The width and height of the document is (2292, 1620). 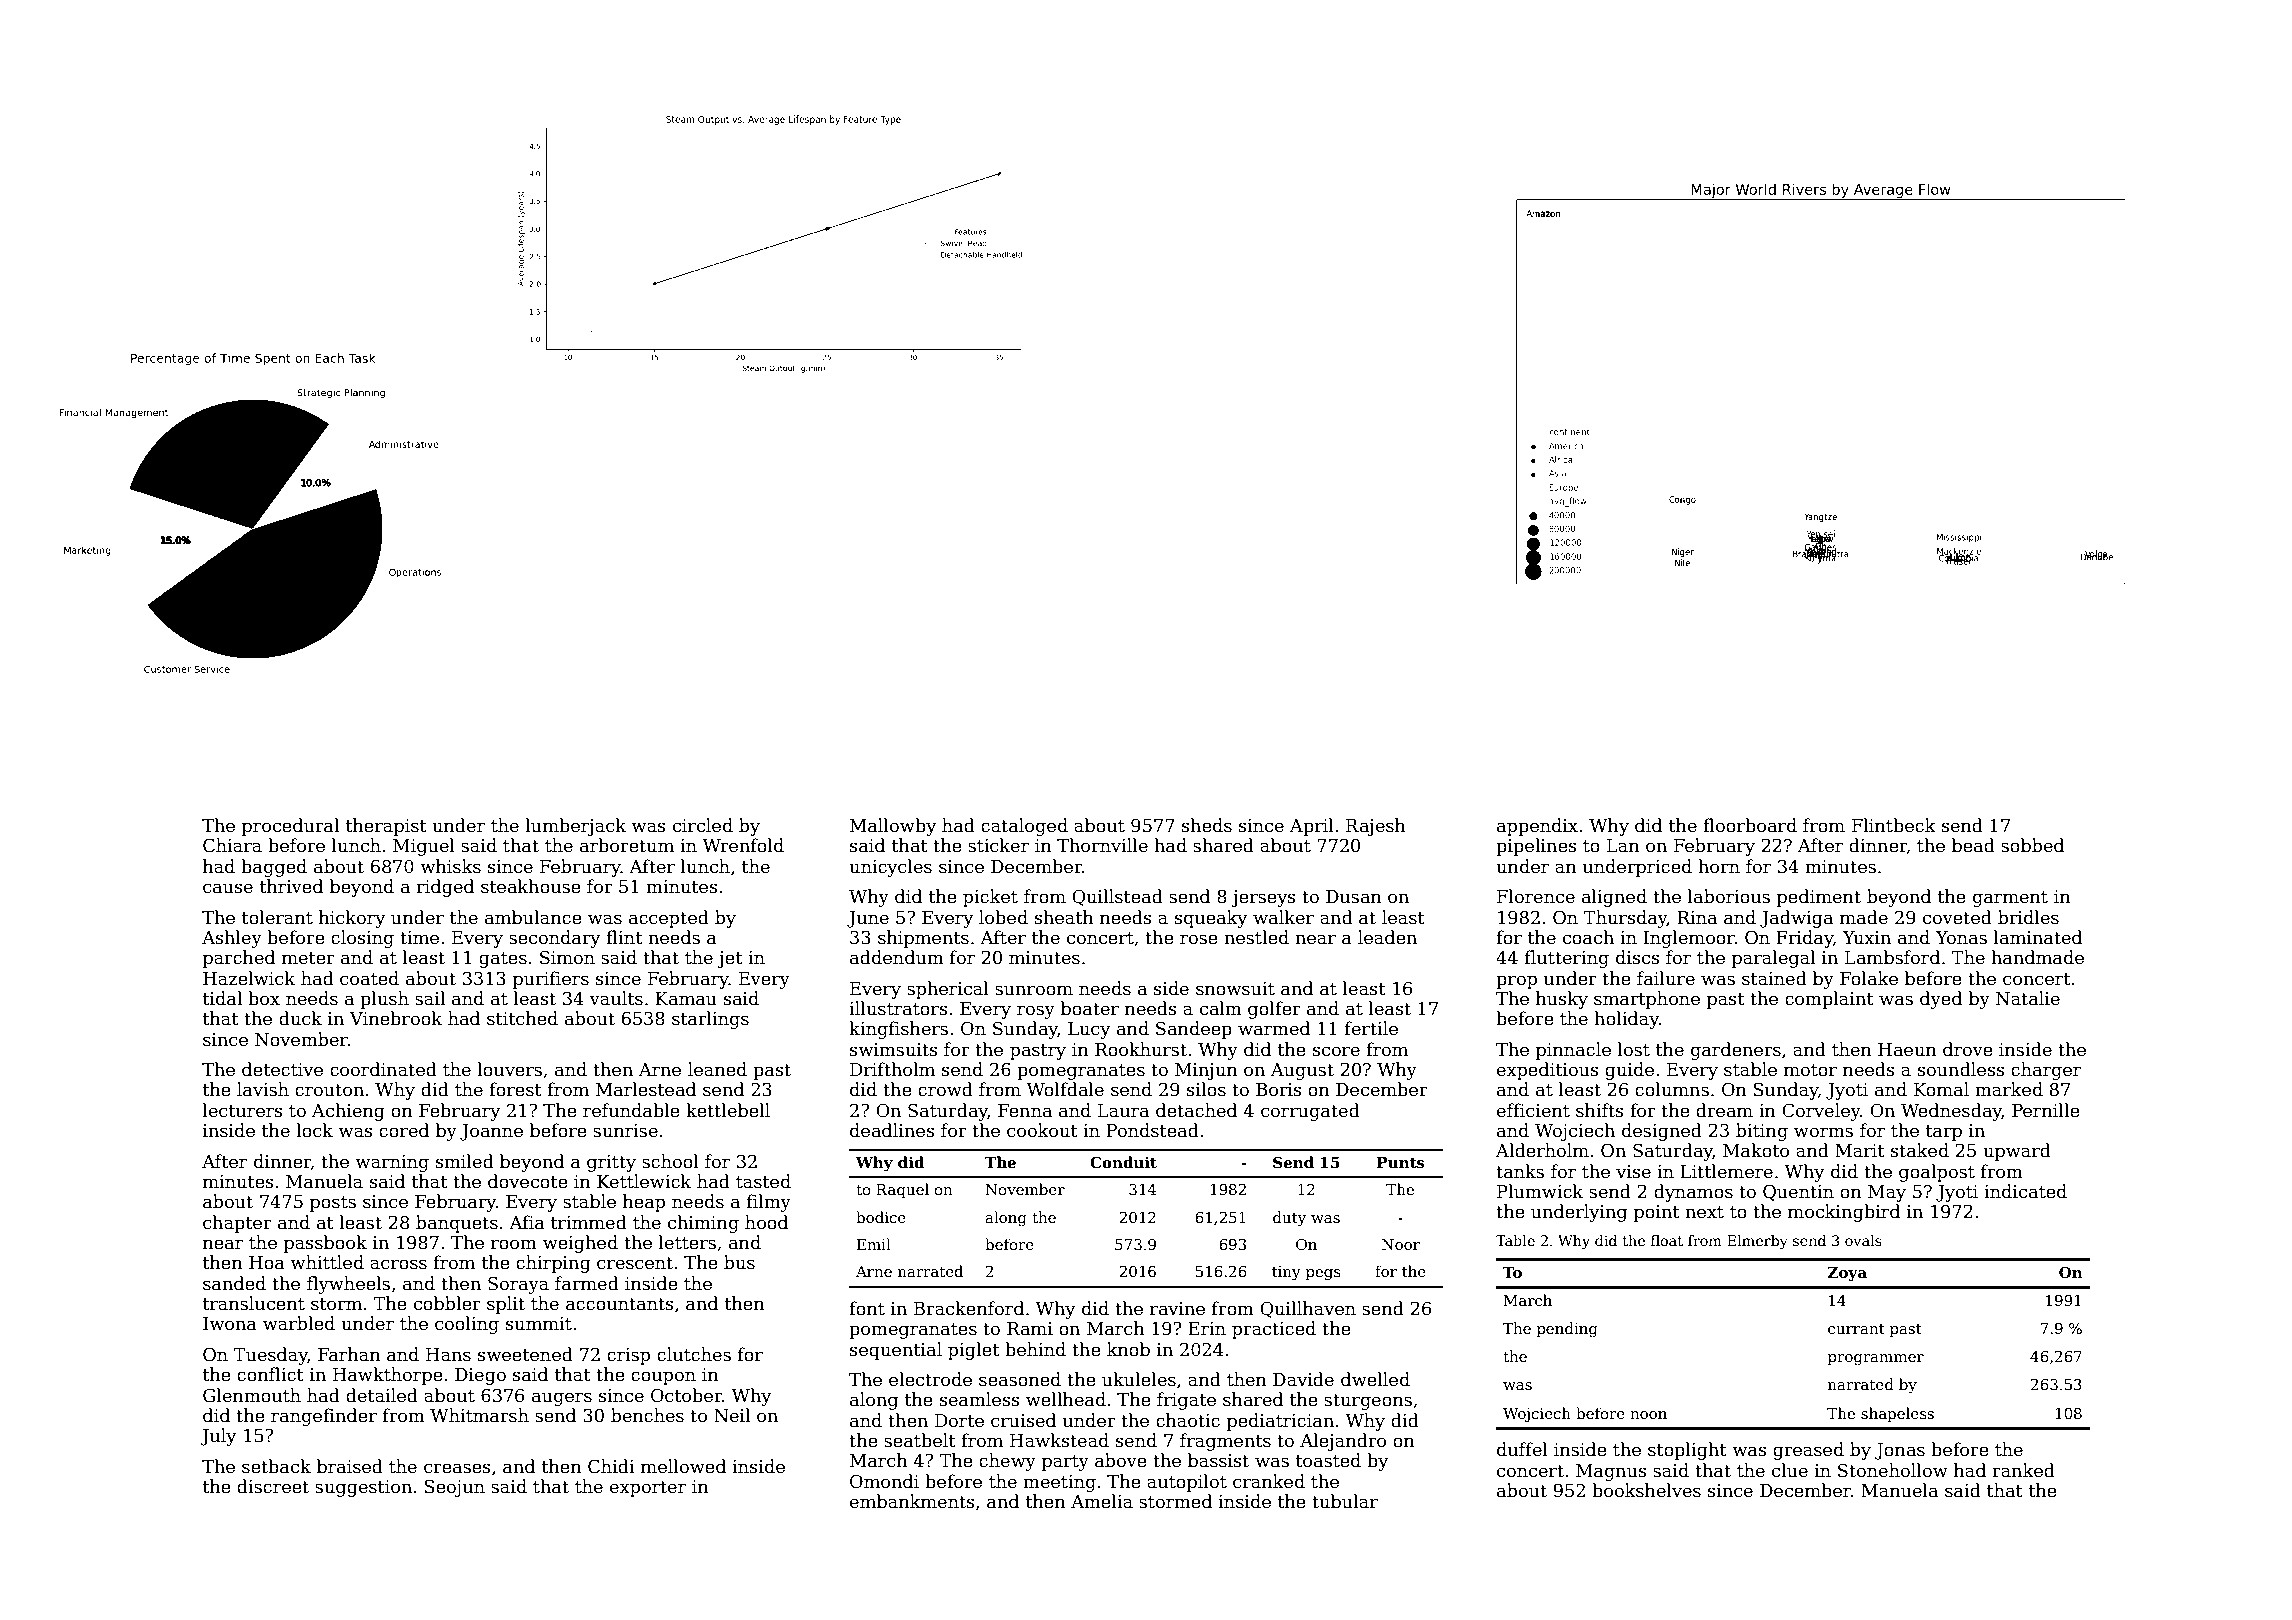 I want to click on arboretum, so click(x=627, y=845).
